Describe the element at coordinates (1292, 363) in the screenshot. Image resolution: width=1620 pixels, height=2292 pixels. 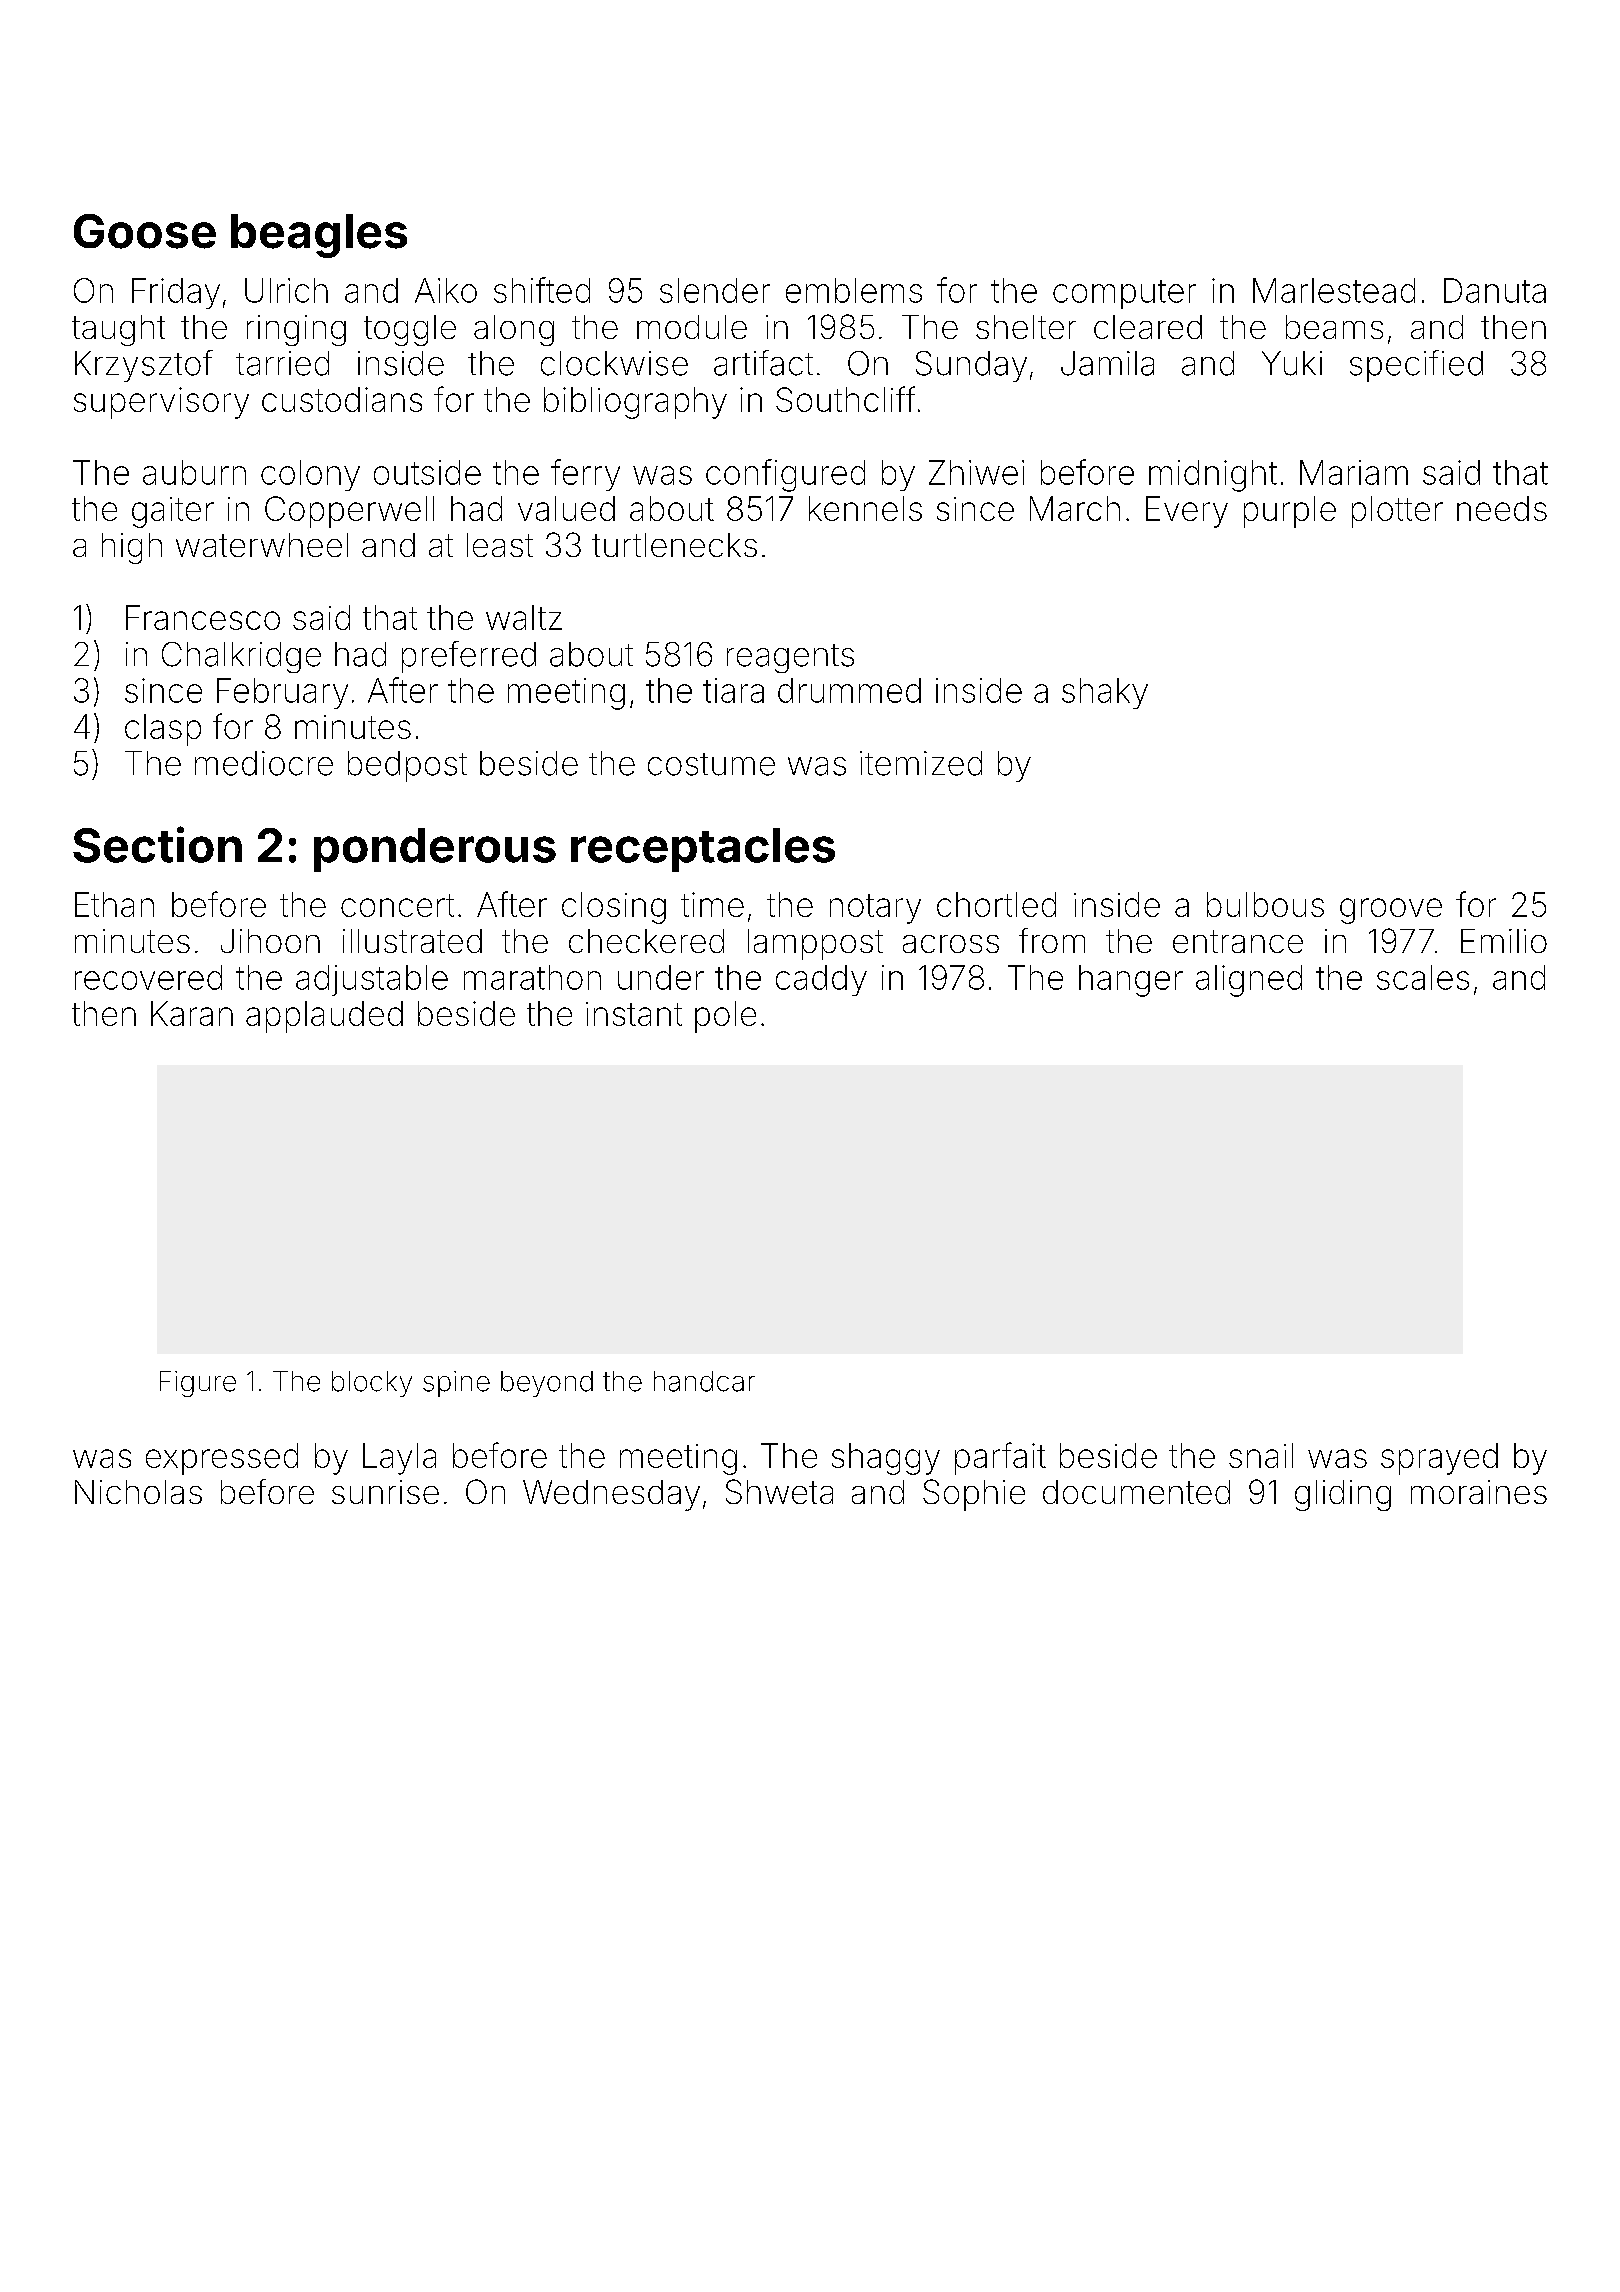
I see `Yuki` at that location.
